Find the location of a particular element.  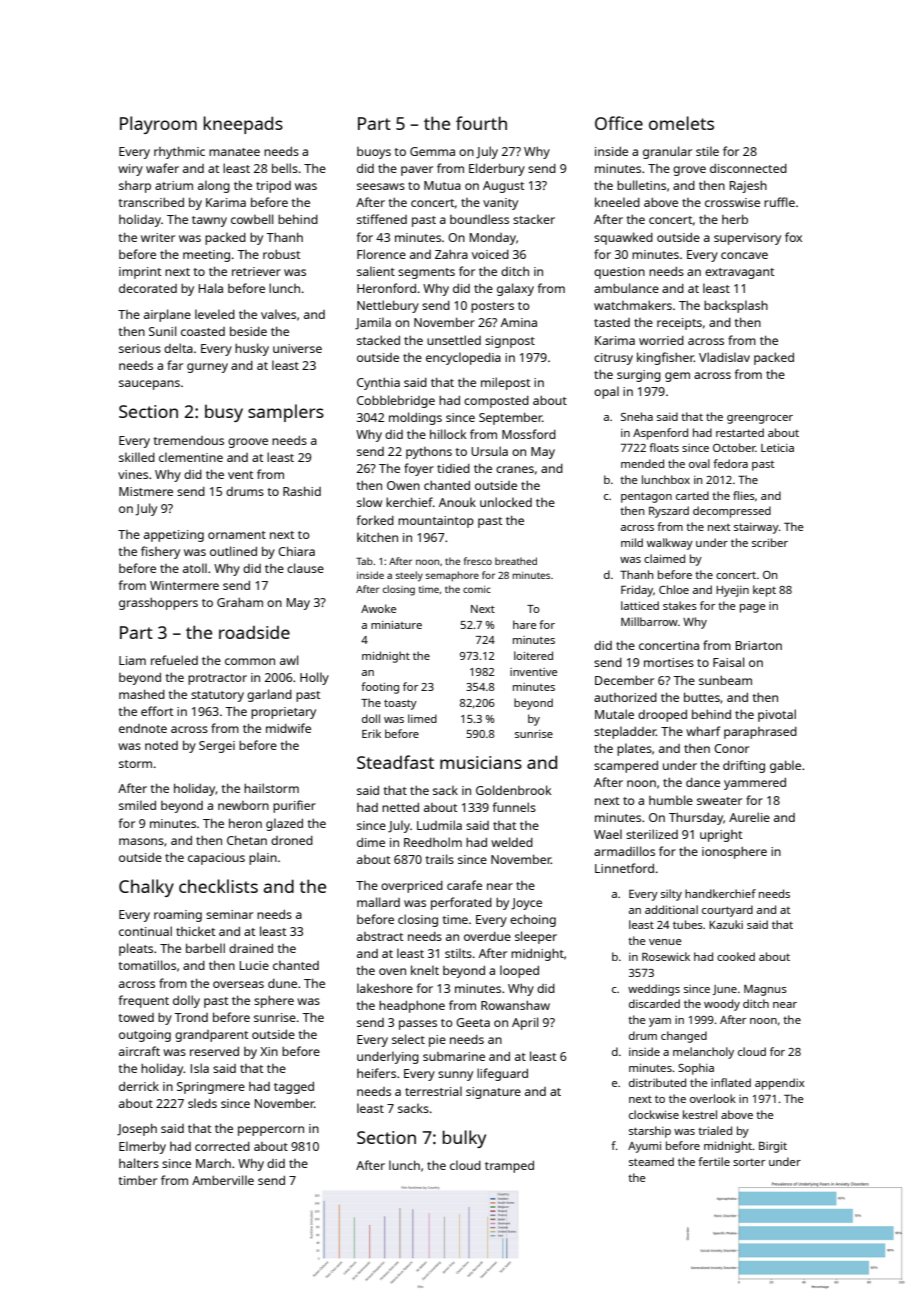

omelets is located at coordinates (681, 123).
